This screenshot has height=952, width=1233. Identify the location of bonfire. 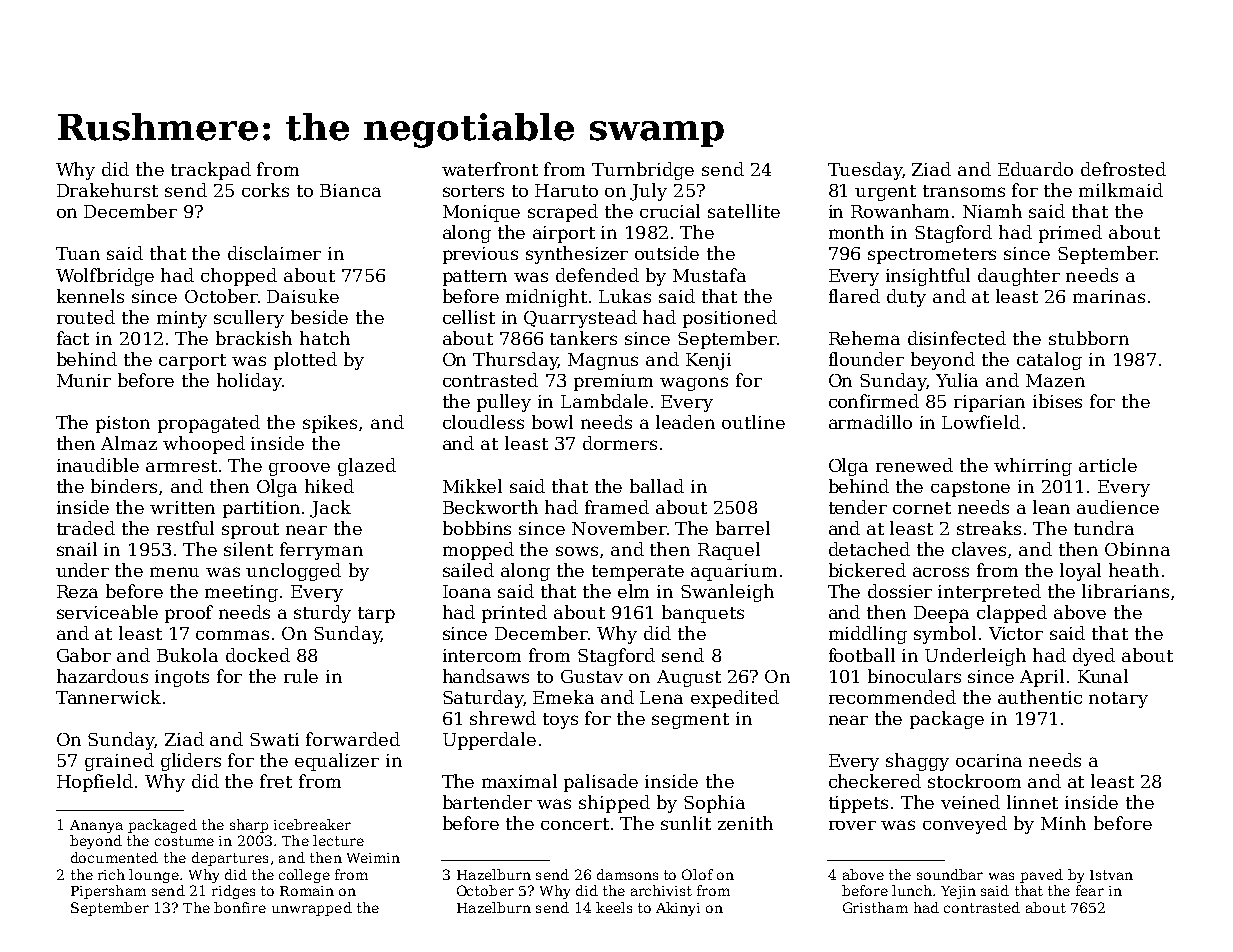
(240, 907).
